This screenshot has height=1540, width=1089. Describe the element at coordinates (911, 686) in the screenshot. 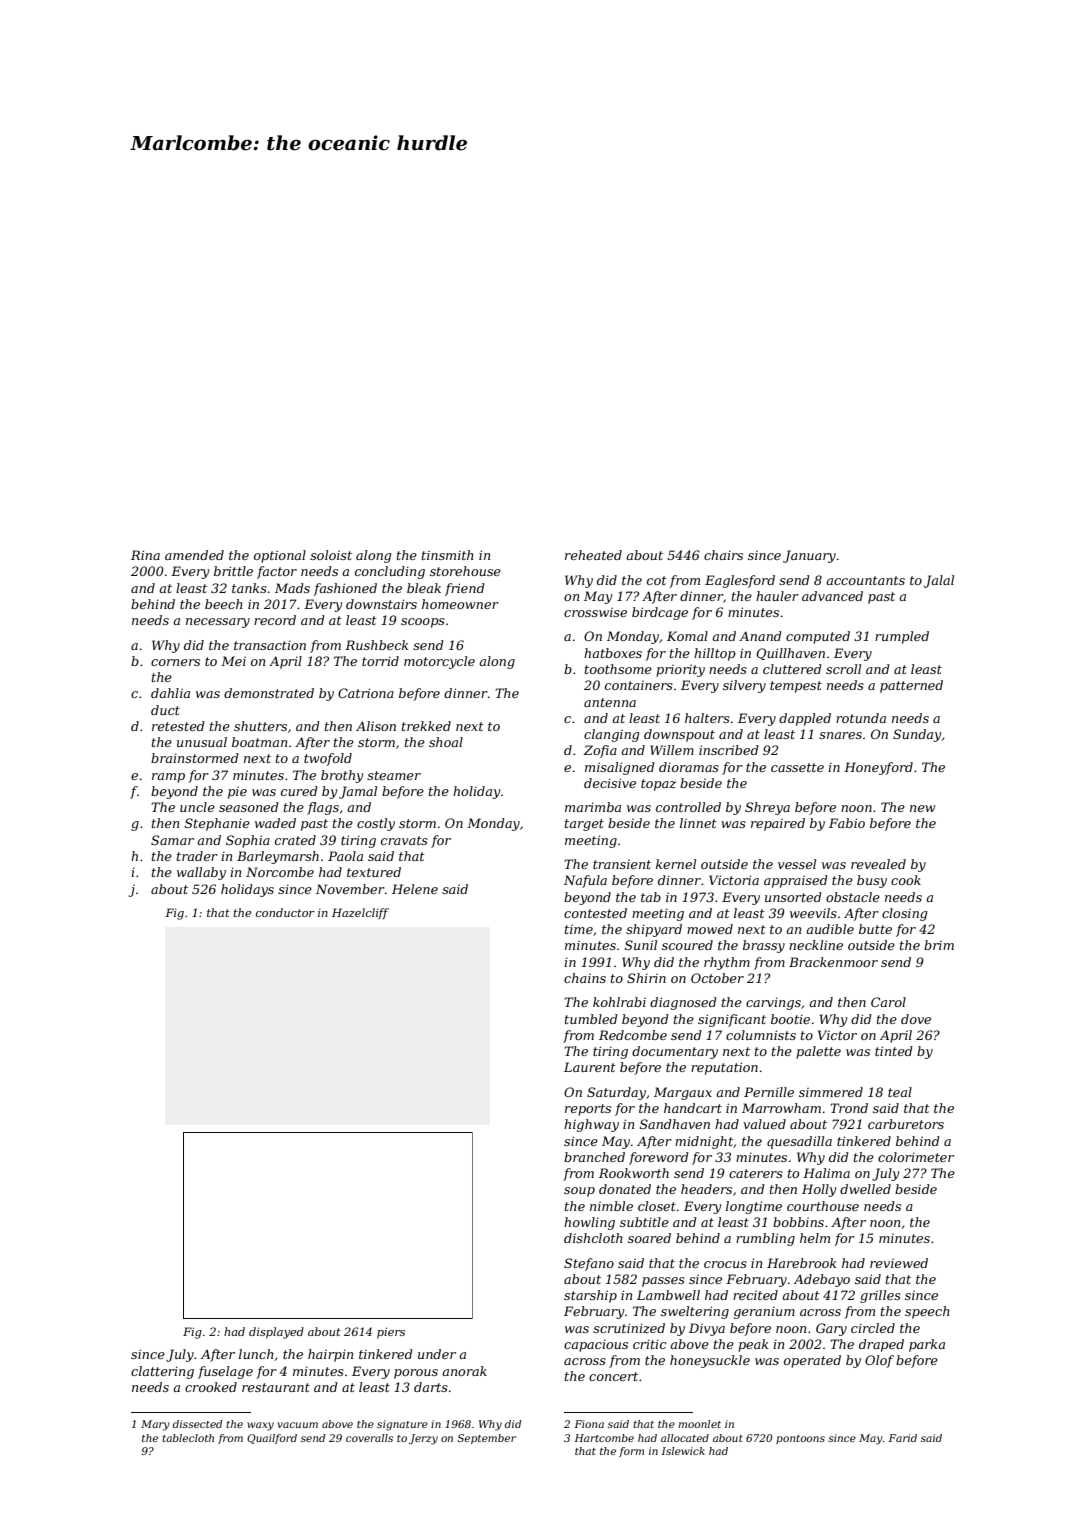

I see `patterned` at that location.
